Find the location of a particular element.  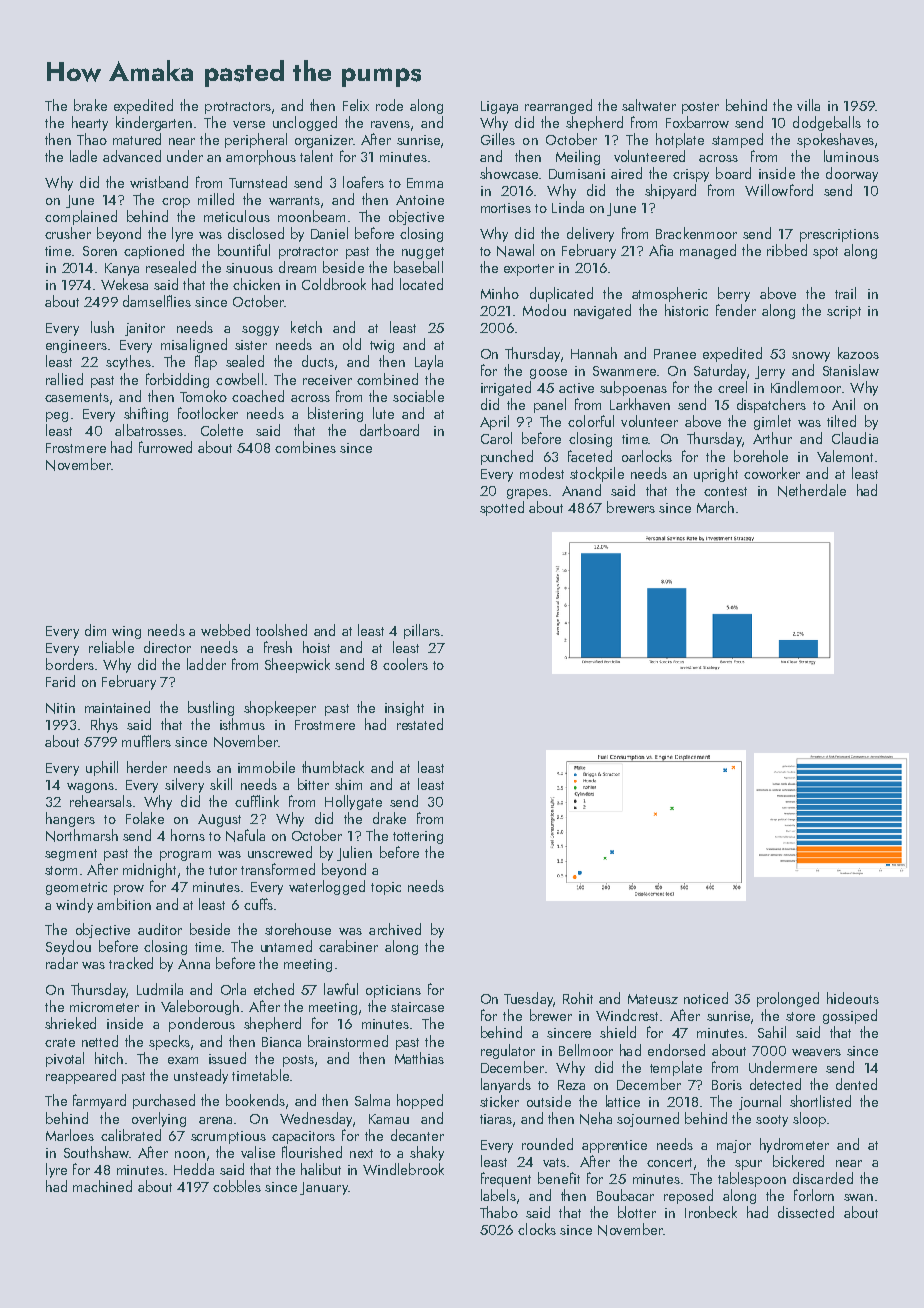

Thao is located at coordinates (92, 139).
